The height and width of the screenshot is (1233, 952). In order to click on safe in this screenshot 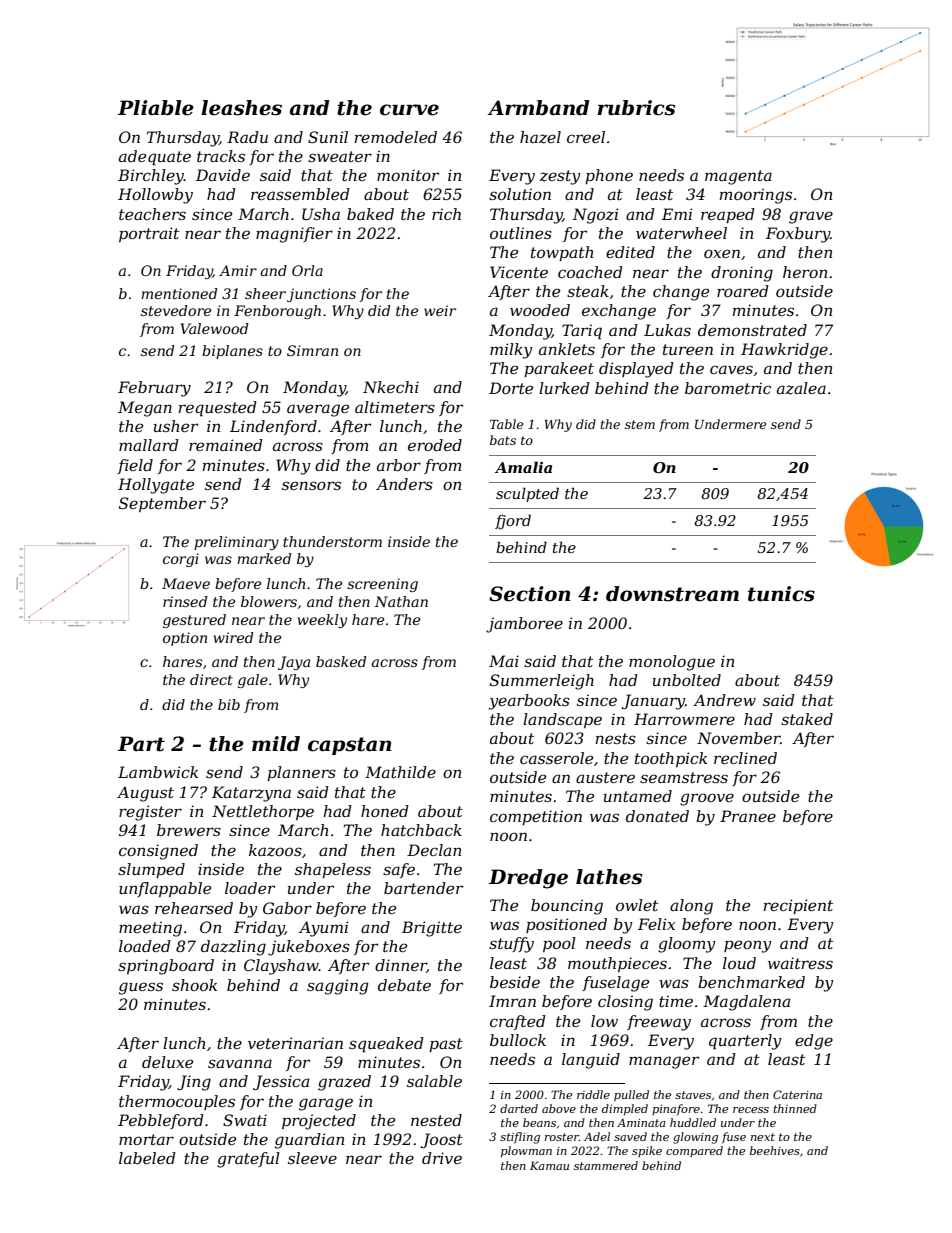, I will do `click(399, 870)`.
